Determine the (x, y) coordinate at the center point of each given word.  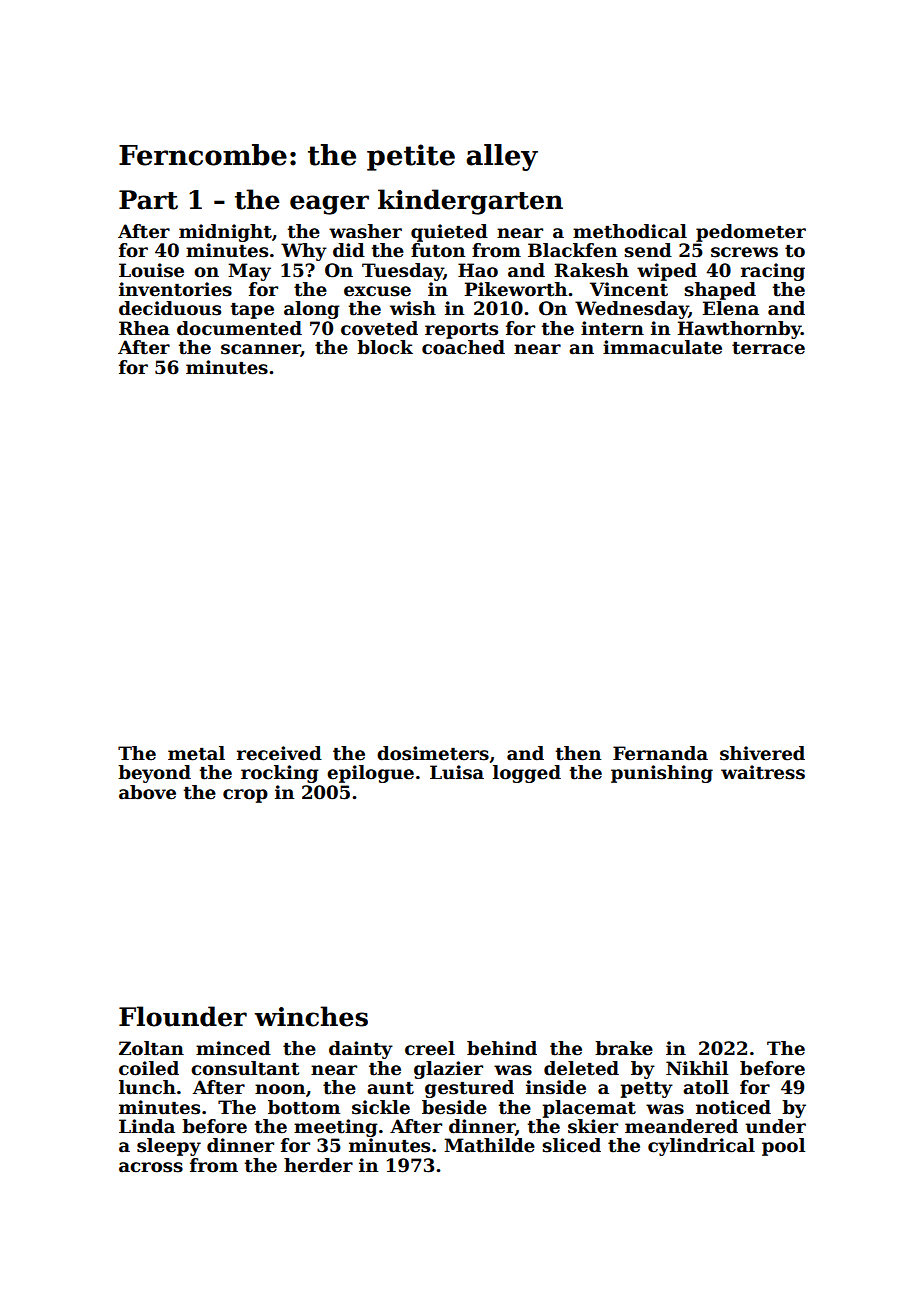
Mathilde (489, 1145)
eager (329, 205)
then (578, 753)
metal (196, 753)
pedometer (751, 233)
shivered (762, 753)
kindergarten (470, 202)
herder (318, 1165)
